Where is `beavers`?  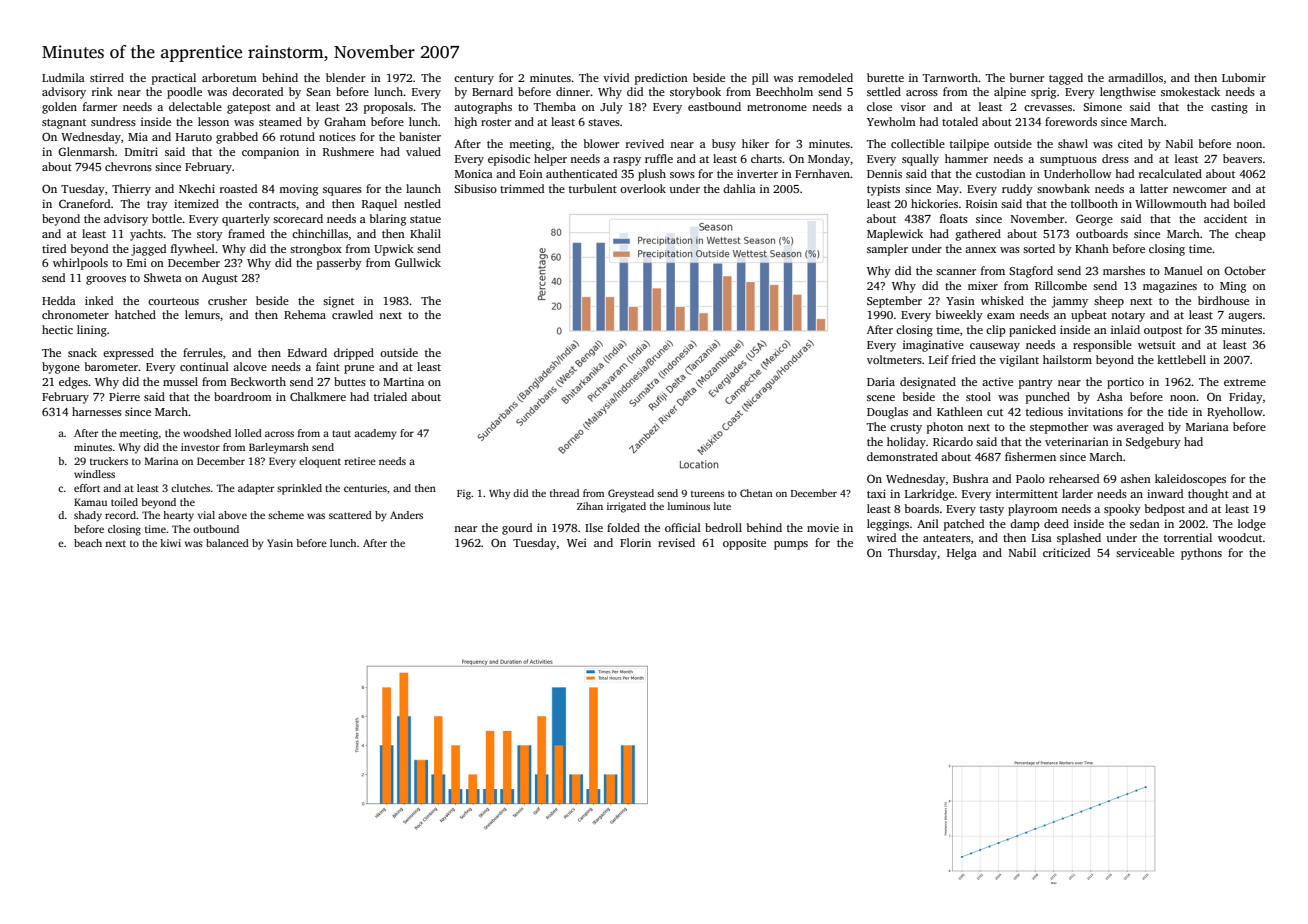 beavers is located at coordinates (1242, 158).
